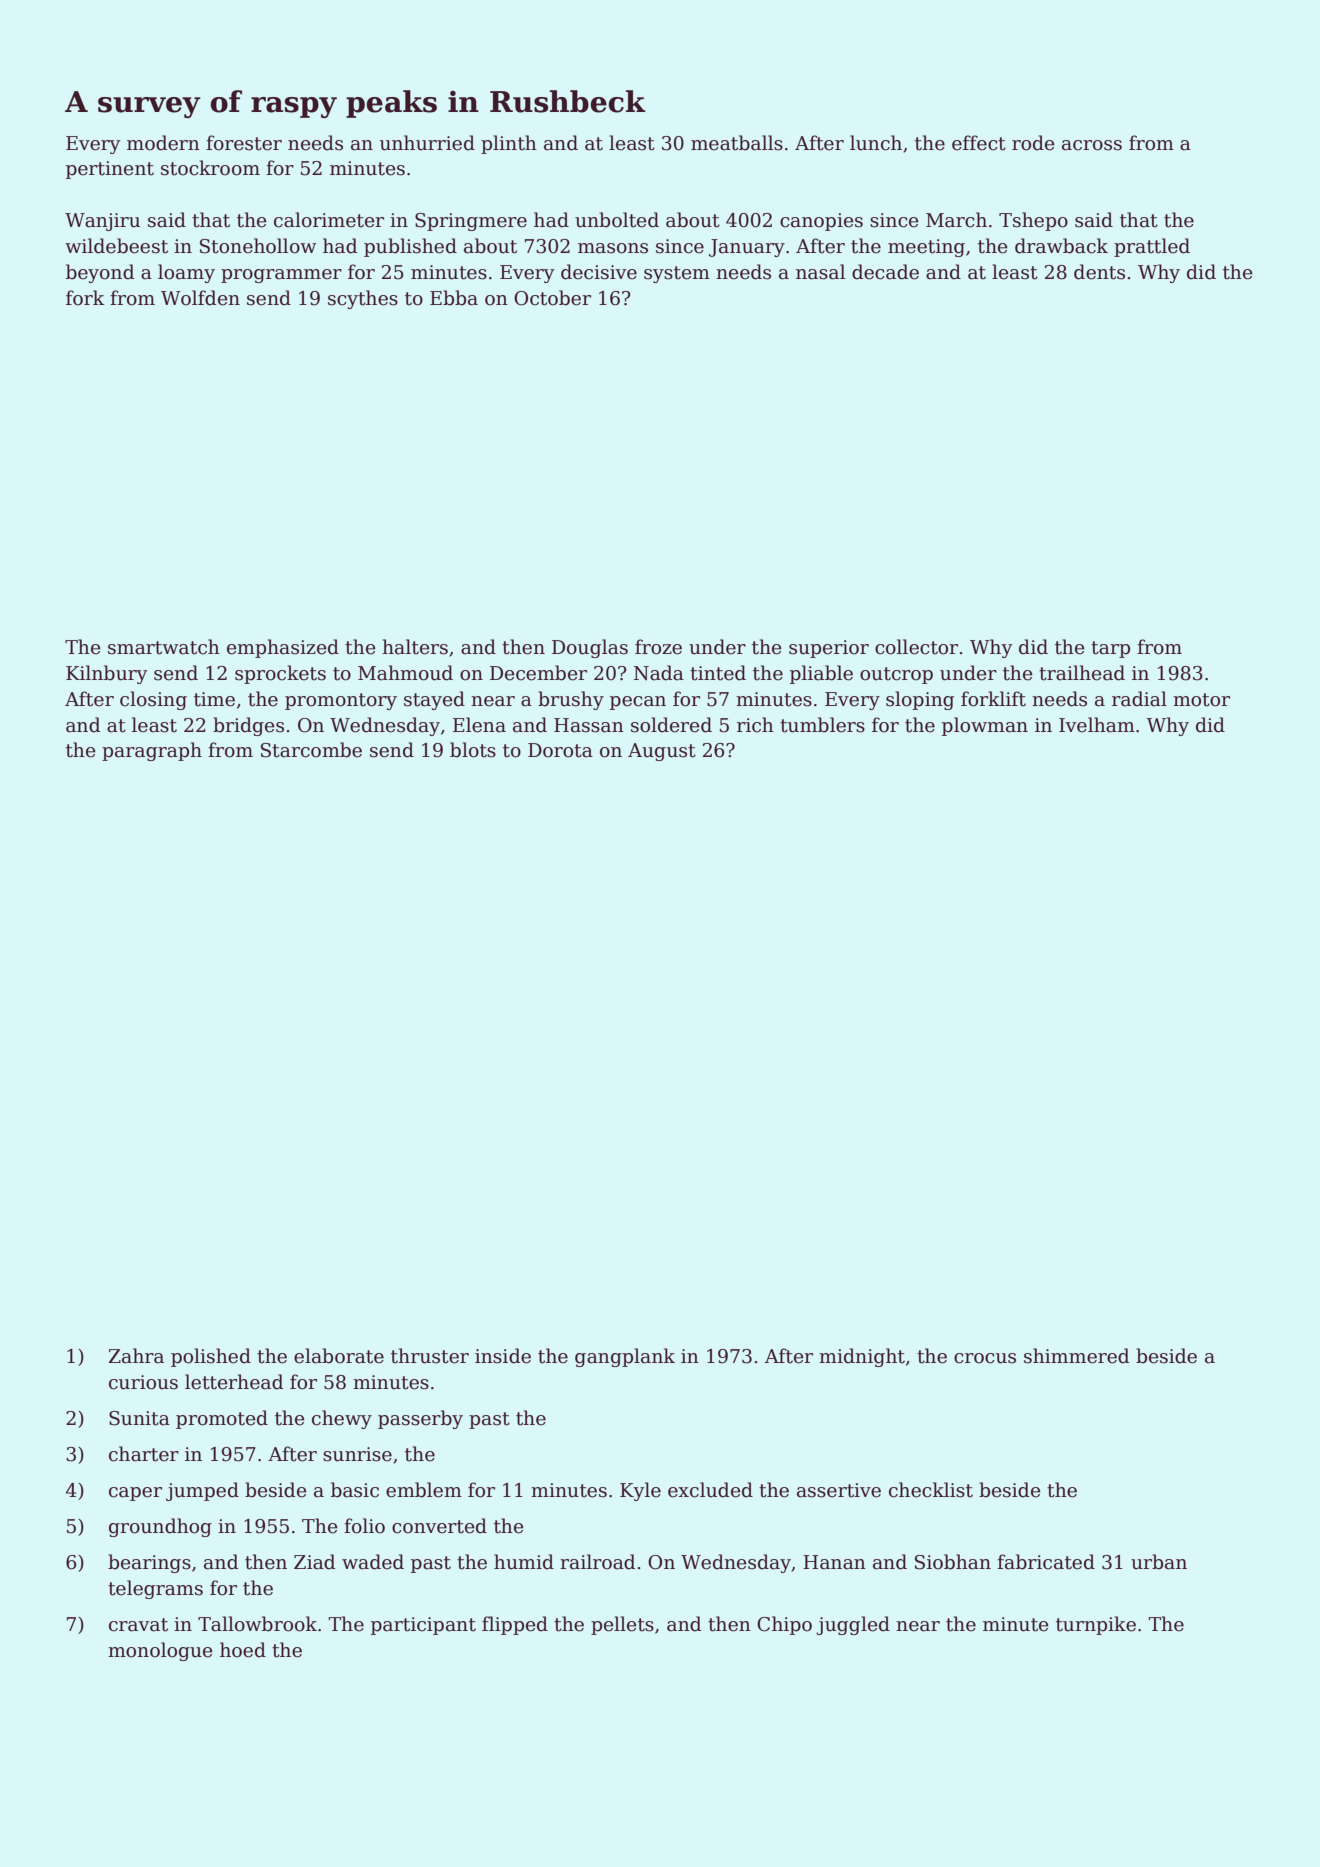 Image resolution: width=1320 pixels, height=1867 pixels. What do you see at coordinates (424, 1490) in the screenshot?
I see `emblem` at bounding box center [424, 1490].
